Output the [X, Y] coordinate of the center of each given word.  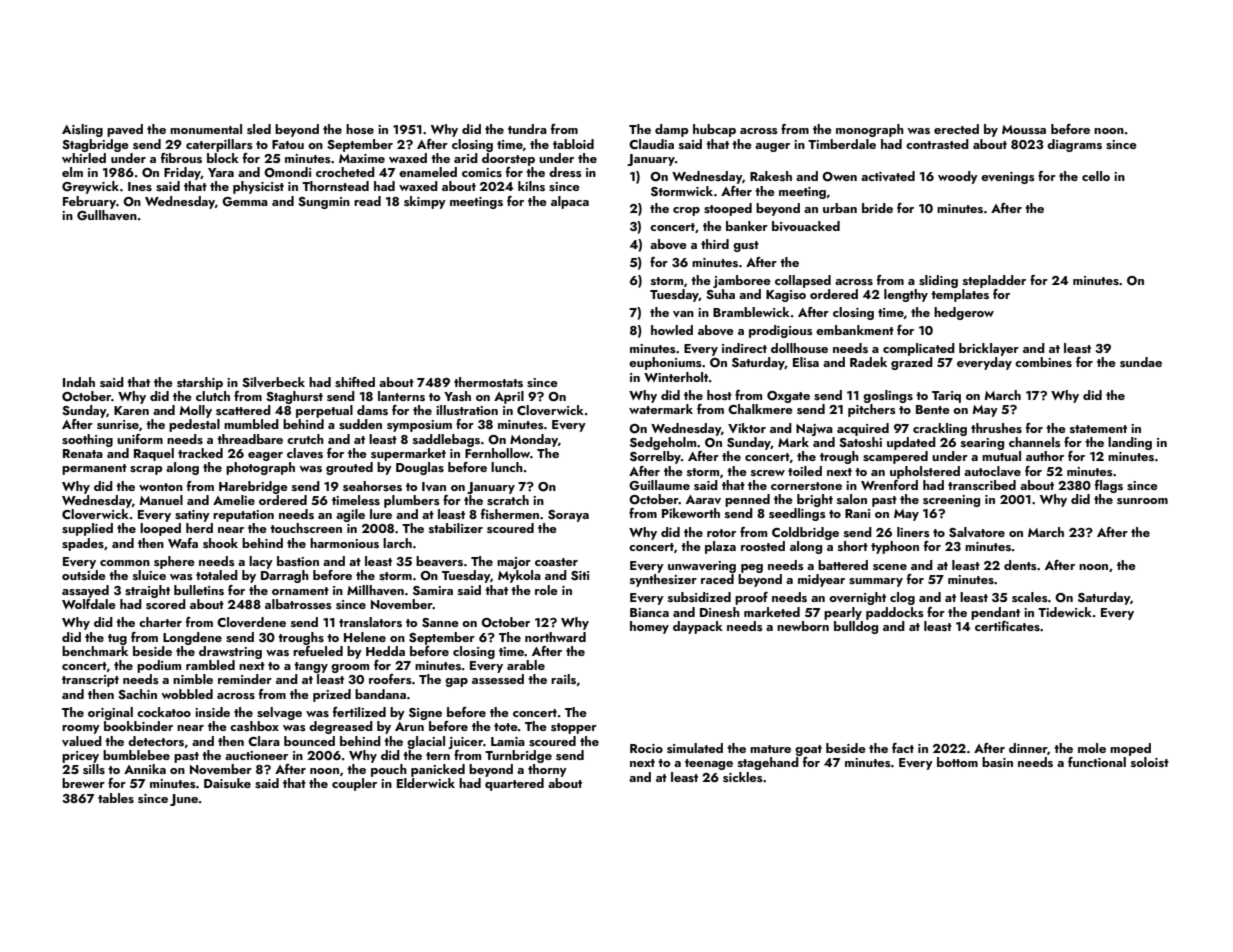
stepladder [994, 281]
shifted [355, 382]
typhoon [895, 547]
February [89, 202]
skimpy [425, 202]
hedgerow [964, 313]
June [184, 800]
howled [672, 330]
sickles [743, 777]
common [125, 563]
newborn [803, 626]
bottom [957, 762]
